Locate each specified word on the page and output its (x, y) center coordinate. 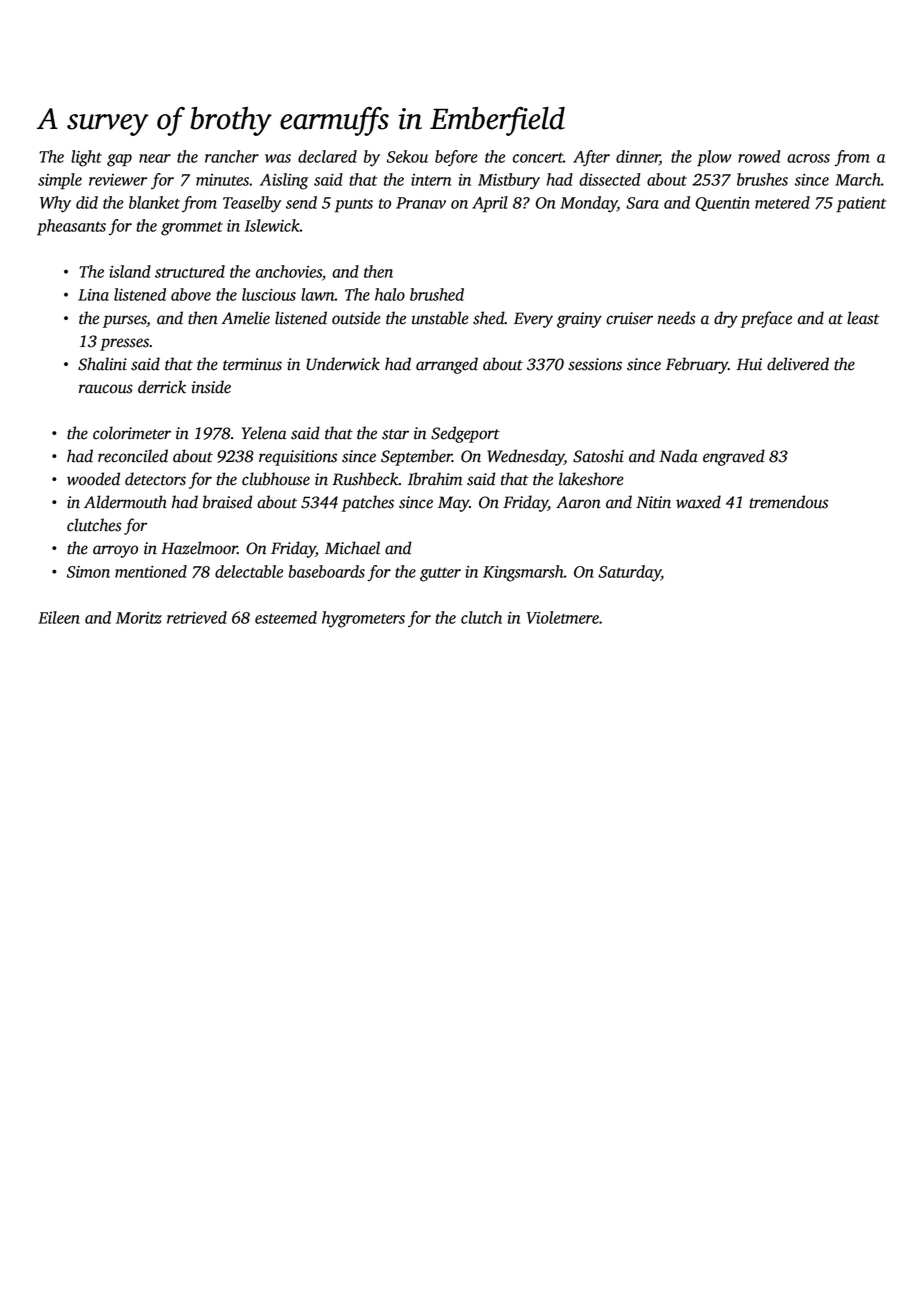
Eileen (59, 617)
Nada (678, 456)
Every (533, 320)
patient (861, 205)
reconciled (133, 456)
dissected (610, 179)
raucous (106, 389)
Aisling (284, 181)
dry (726, 319)
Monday (588, 204)
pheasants (71, 227)
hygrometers (363, 619)
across (808, 158)
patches (367, 503)
